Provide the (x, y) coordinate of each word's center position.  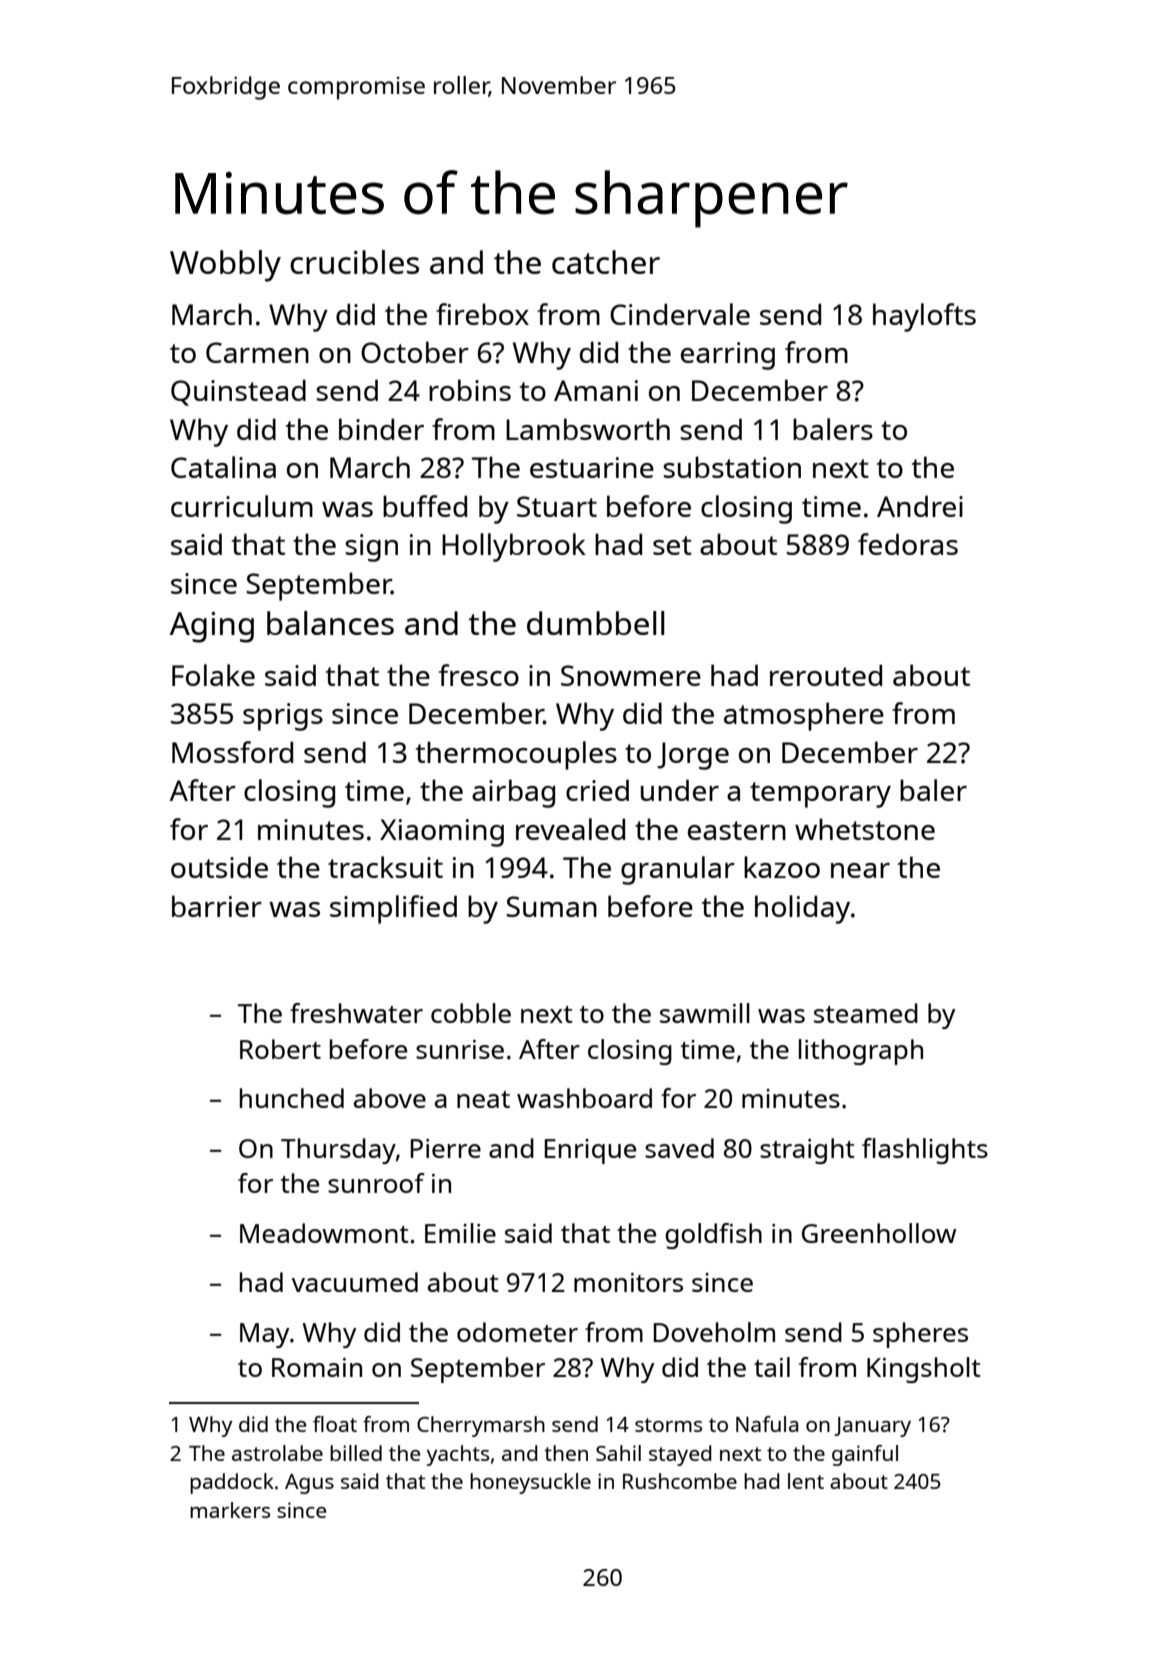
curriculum (242, 506)
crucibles (354, 262)
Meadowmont (324, 1233)
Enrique (590, 1151)
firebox (482, 314)
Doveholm (714, 1332)
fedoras (908, 544)
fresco (479, 675)
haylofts (924, 317)
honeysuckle (530, 1483)
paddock (232, 1483)
